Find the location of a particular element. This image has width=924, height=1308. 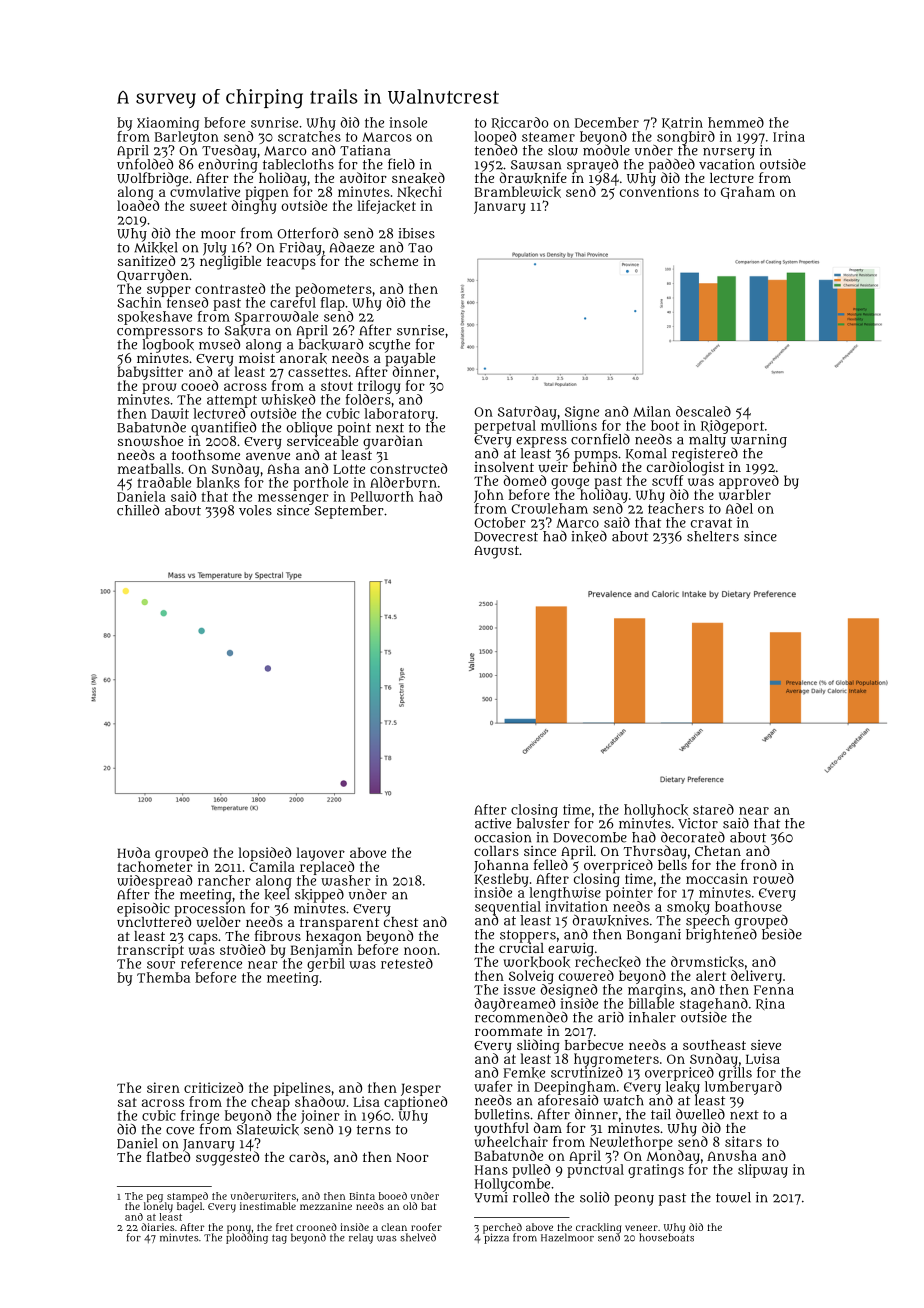

sneaked is located at coordinates (418, 178).
